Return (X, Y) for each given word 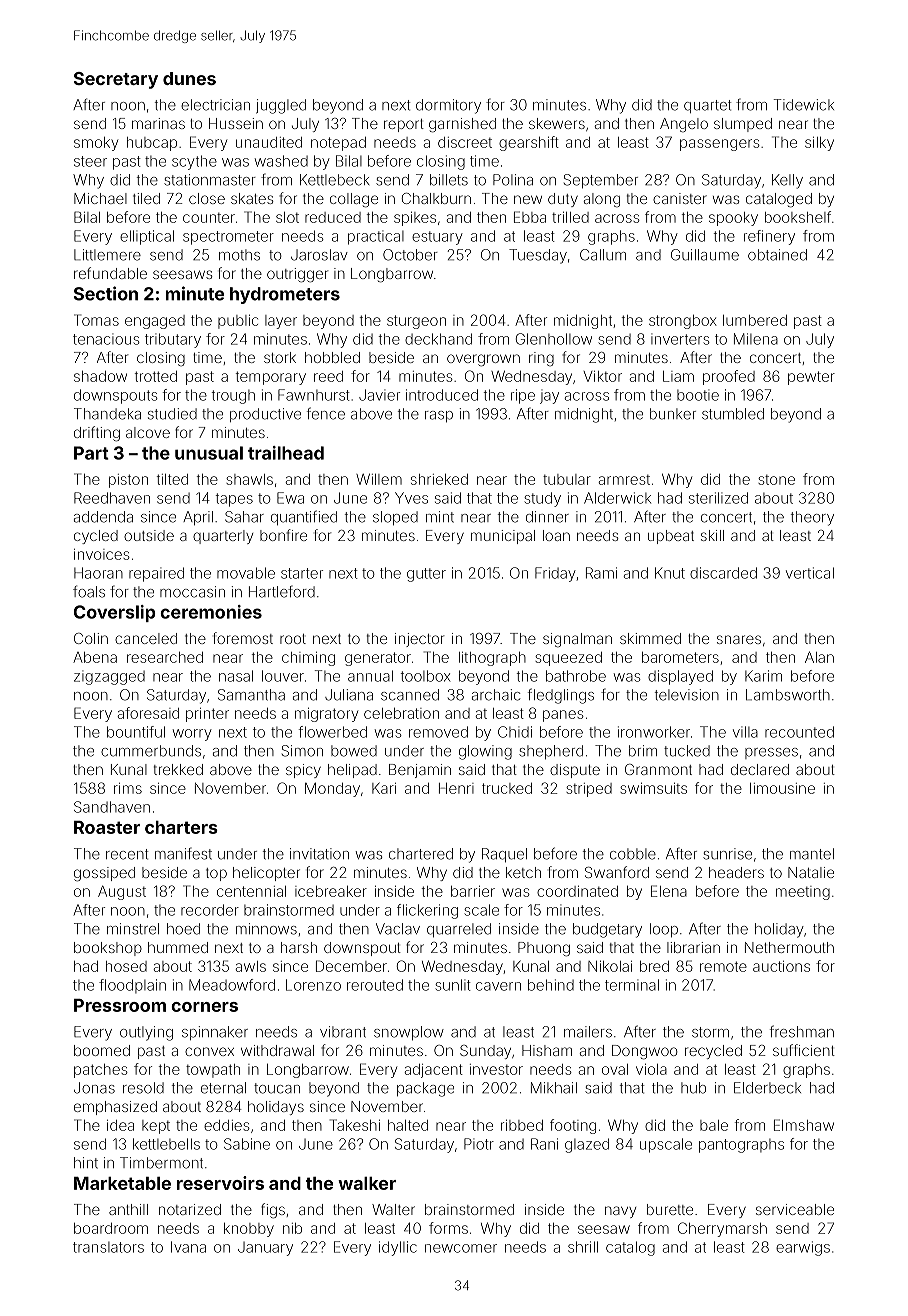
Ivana (188, 1247)
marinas (158, 123)
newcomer (461, 1248)
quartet (708, 106)
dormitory (448, 106)
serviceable (795, 1209)
